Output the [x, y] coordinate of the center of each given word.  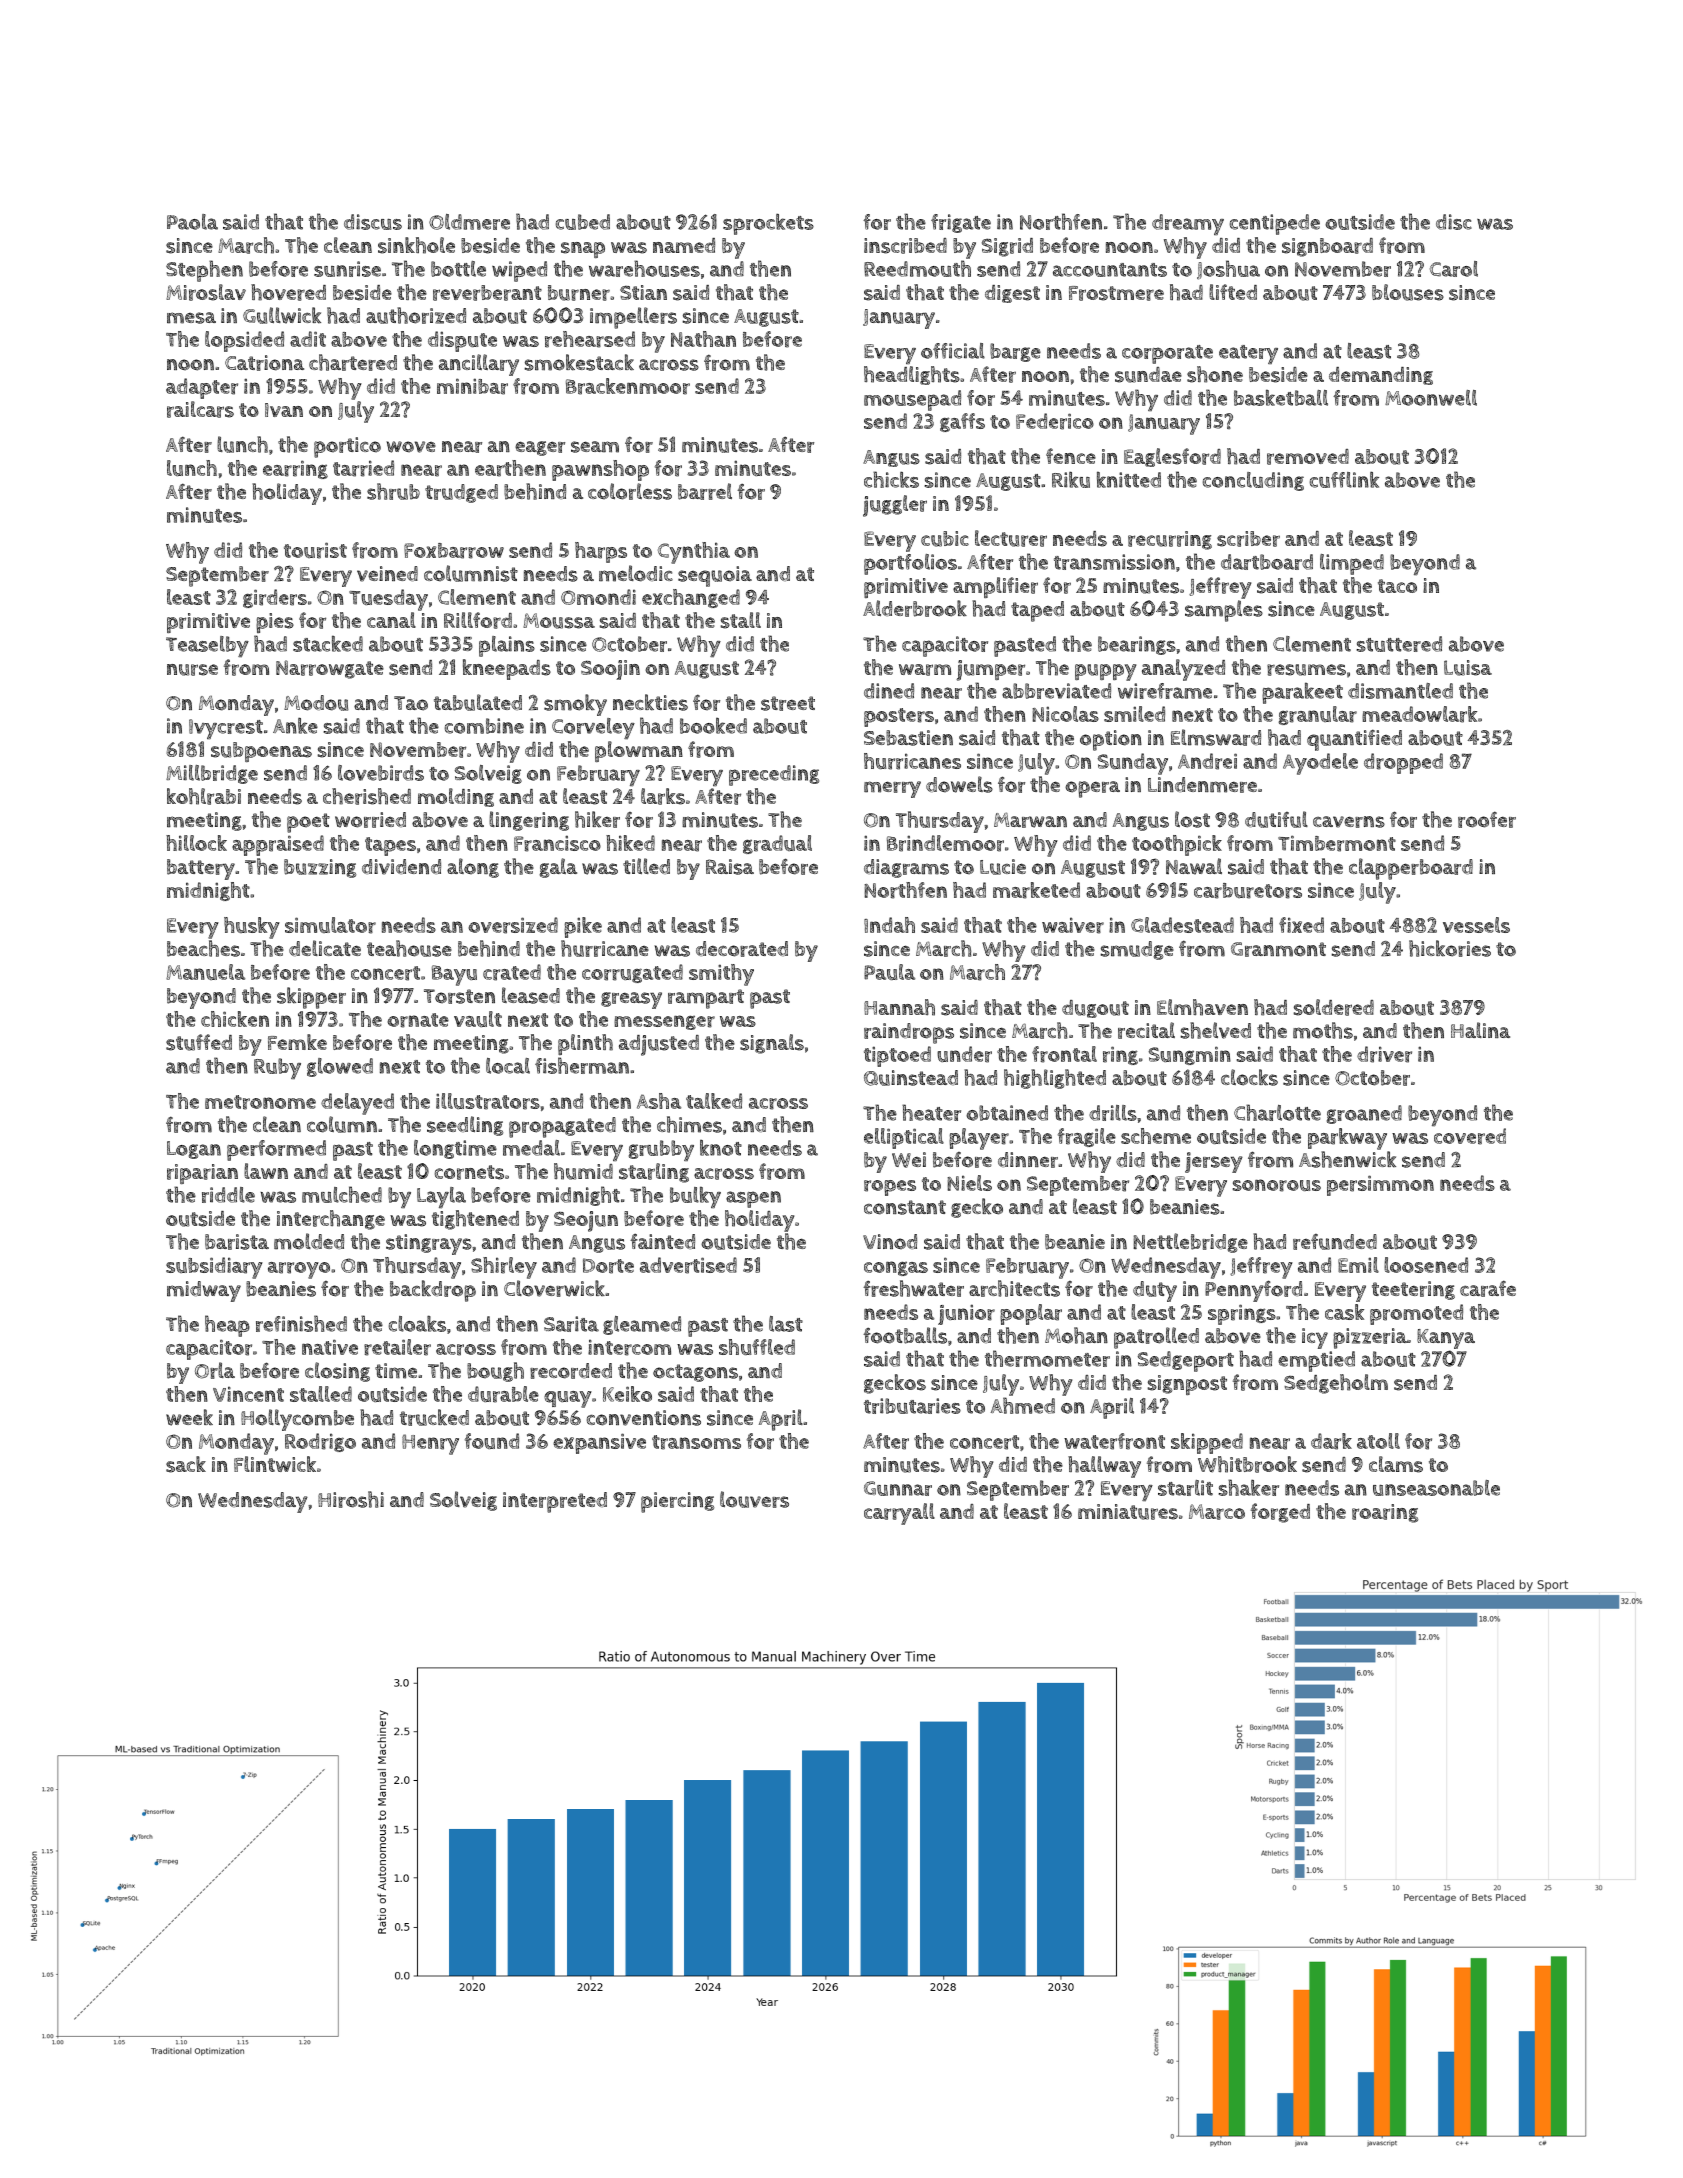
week [189, 1417]
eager [540, 448]
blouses [1408, 292]
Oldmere [469, 222]
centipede [1275, 224]
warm [925, 670]
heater [931, 1112]
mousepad [912, 400]
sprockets [768, 224]
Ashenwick [1347, 1159]
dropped [1403, 763]
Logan [194, 1150]
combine [484, 726]
